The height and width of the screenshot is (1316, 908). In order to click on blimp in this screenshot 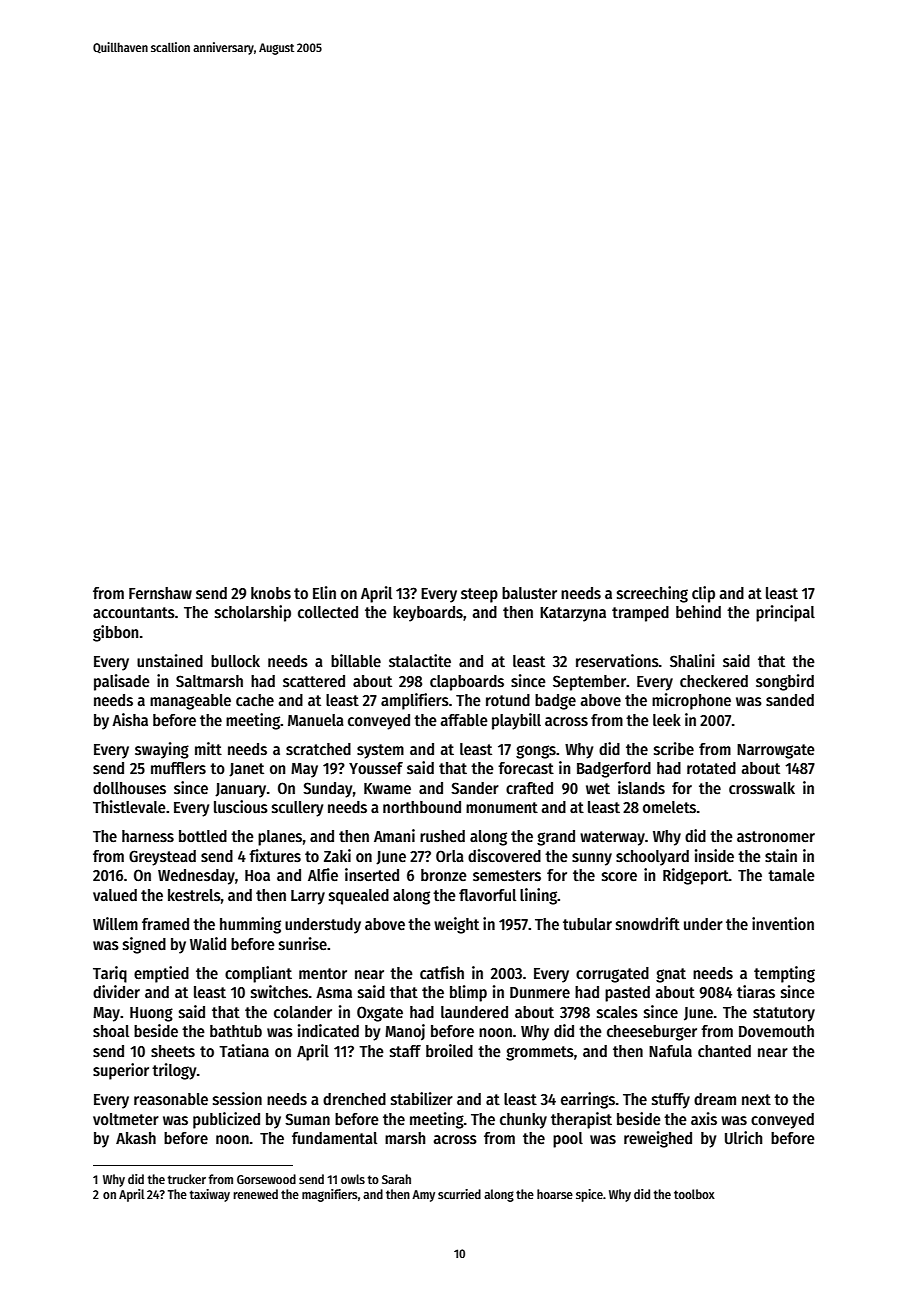, I will do `click(468, 993)`.
